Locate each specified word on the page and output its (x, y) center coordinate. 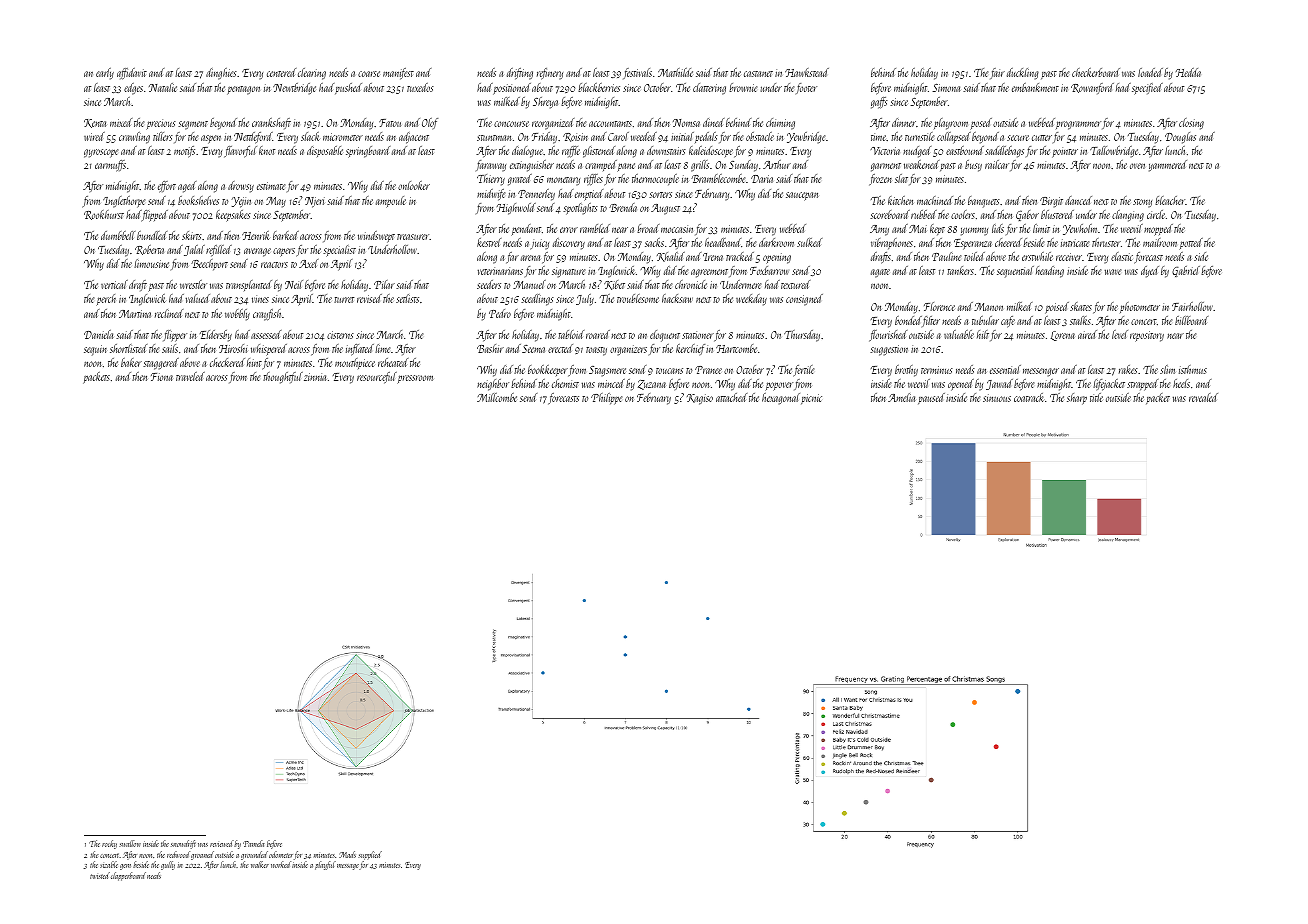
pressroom (415, 379)
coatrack (1029, 397)
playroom (951, 124)
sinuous (997, 398)
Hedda (1188, 72)
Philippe (606, 399)
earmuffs (110, 166)
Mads (347, 854)
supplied (370, 855)
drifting (520, 74)
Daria (762, 179)
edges (133, 89)
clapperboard (128, 876)
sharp (1077, 399)
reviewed (222, 843)
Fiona (162, 377)
